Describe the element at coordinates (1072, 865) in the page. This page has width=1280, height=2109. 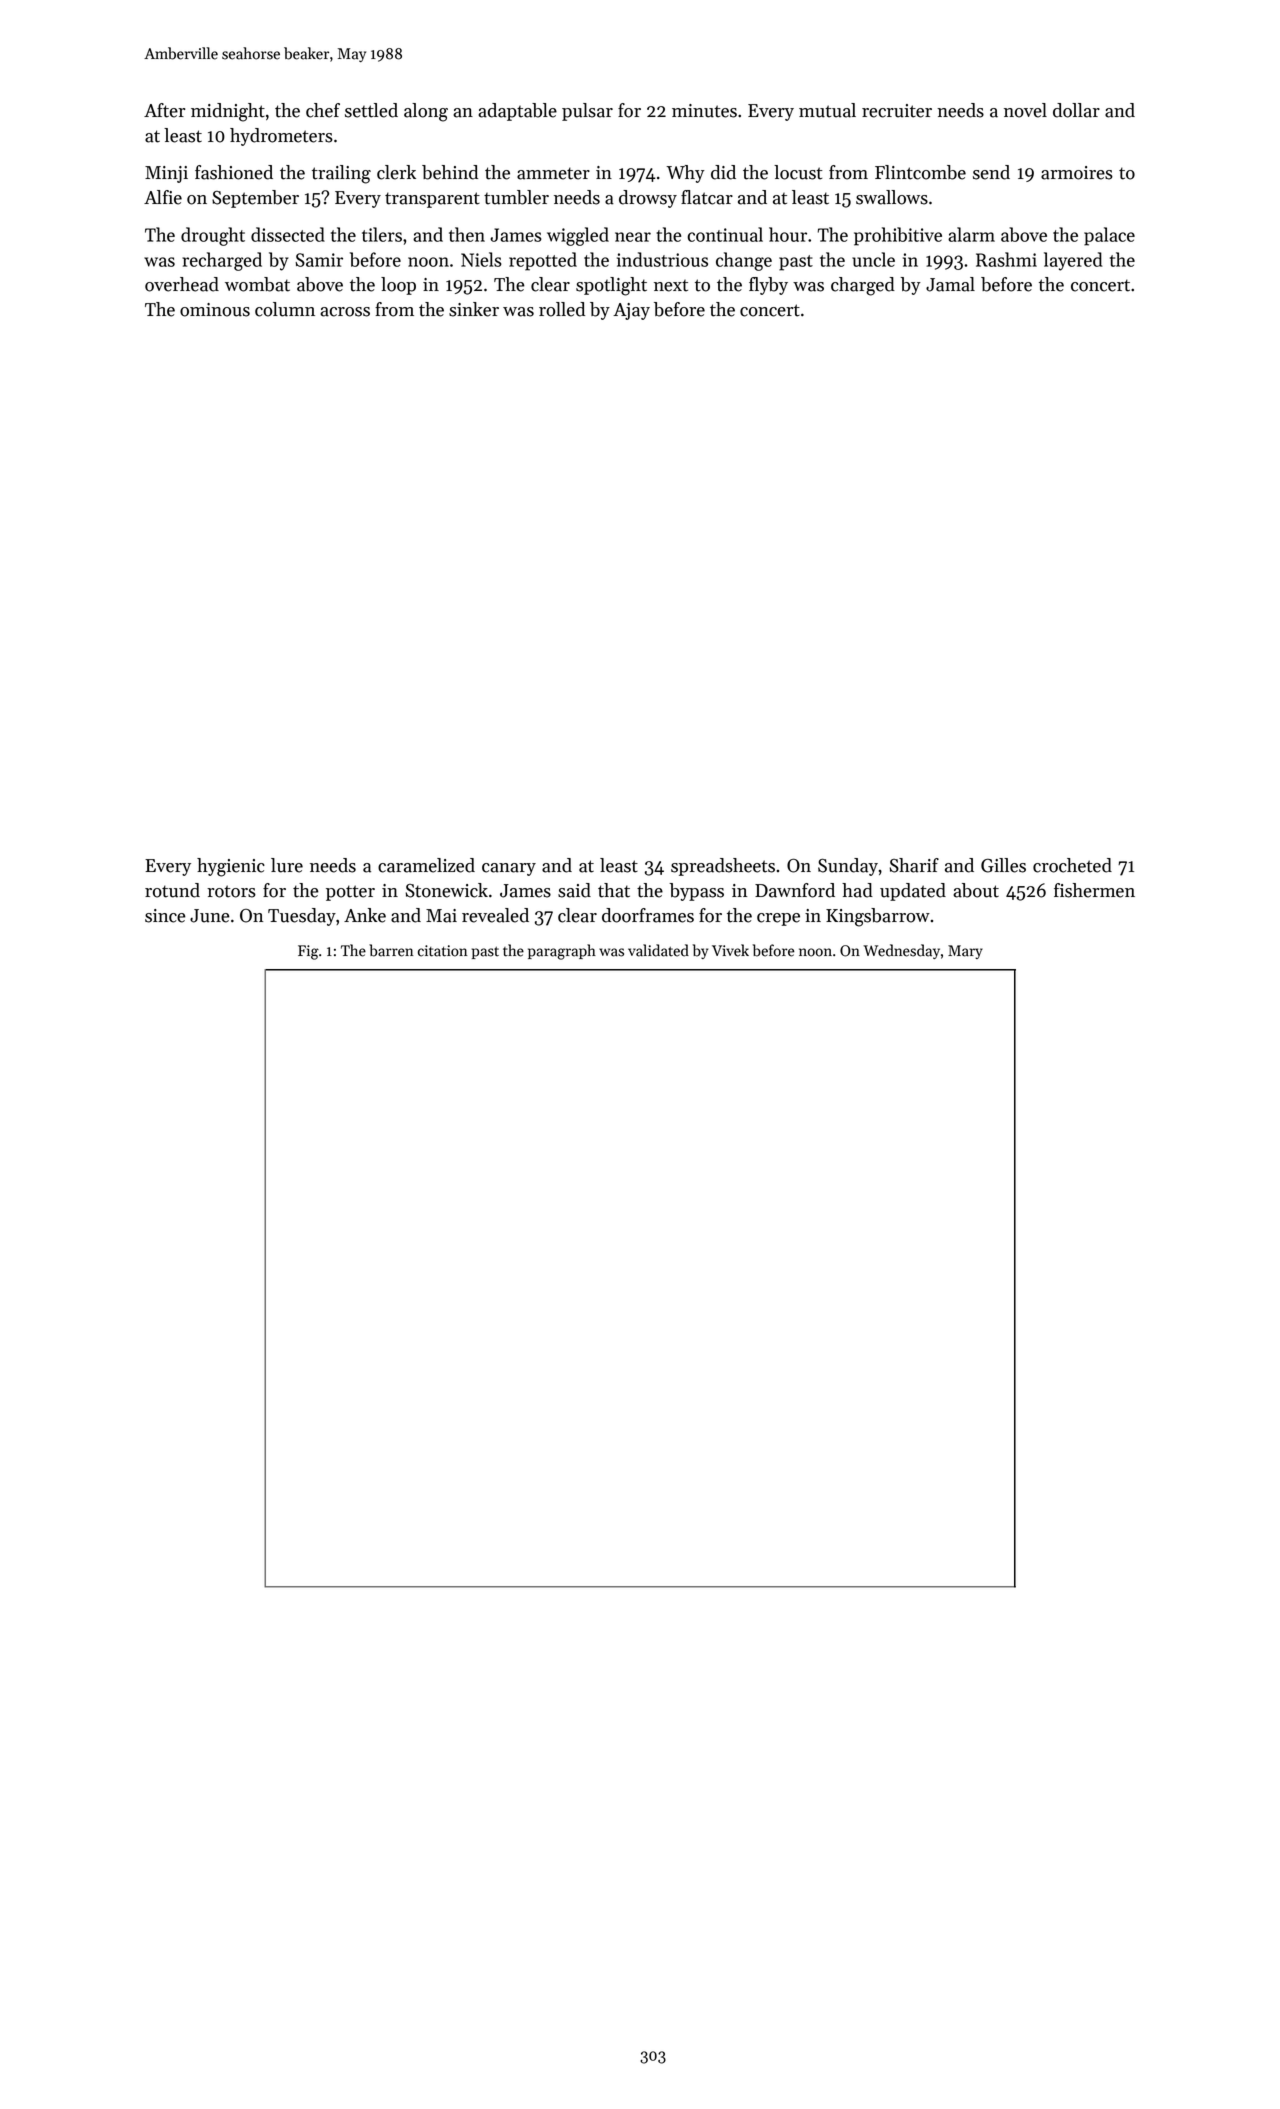
I see `crocheted` at that location.
